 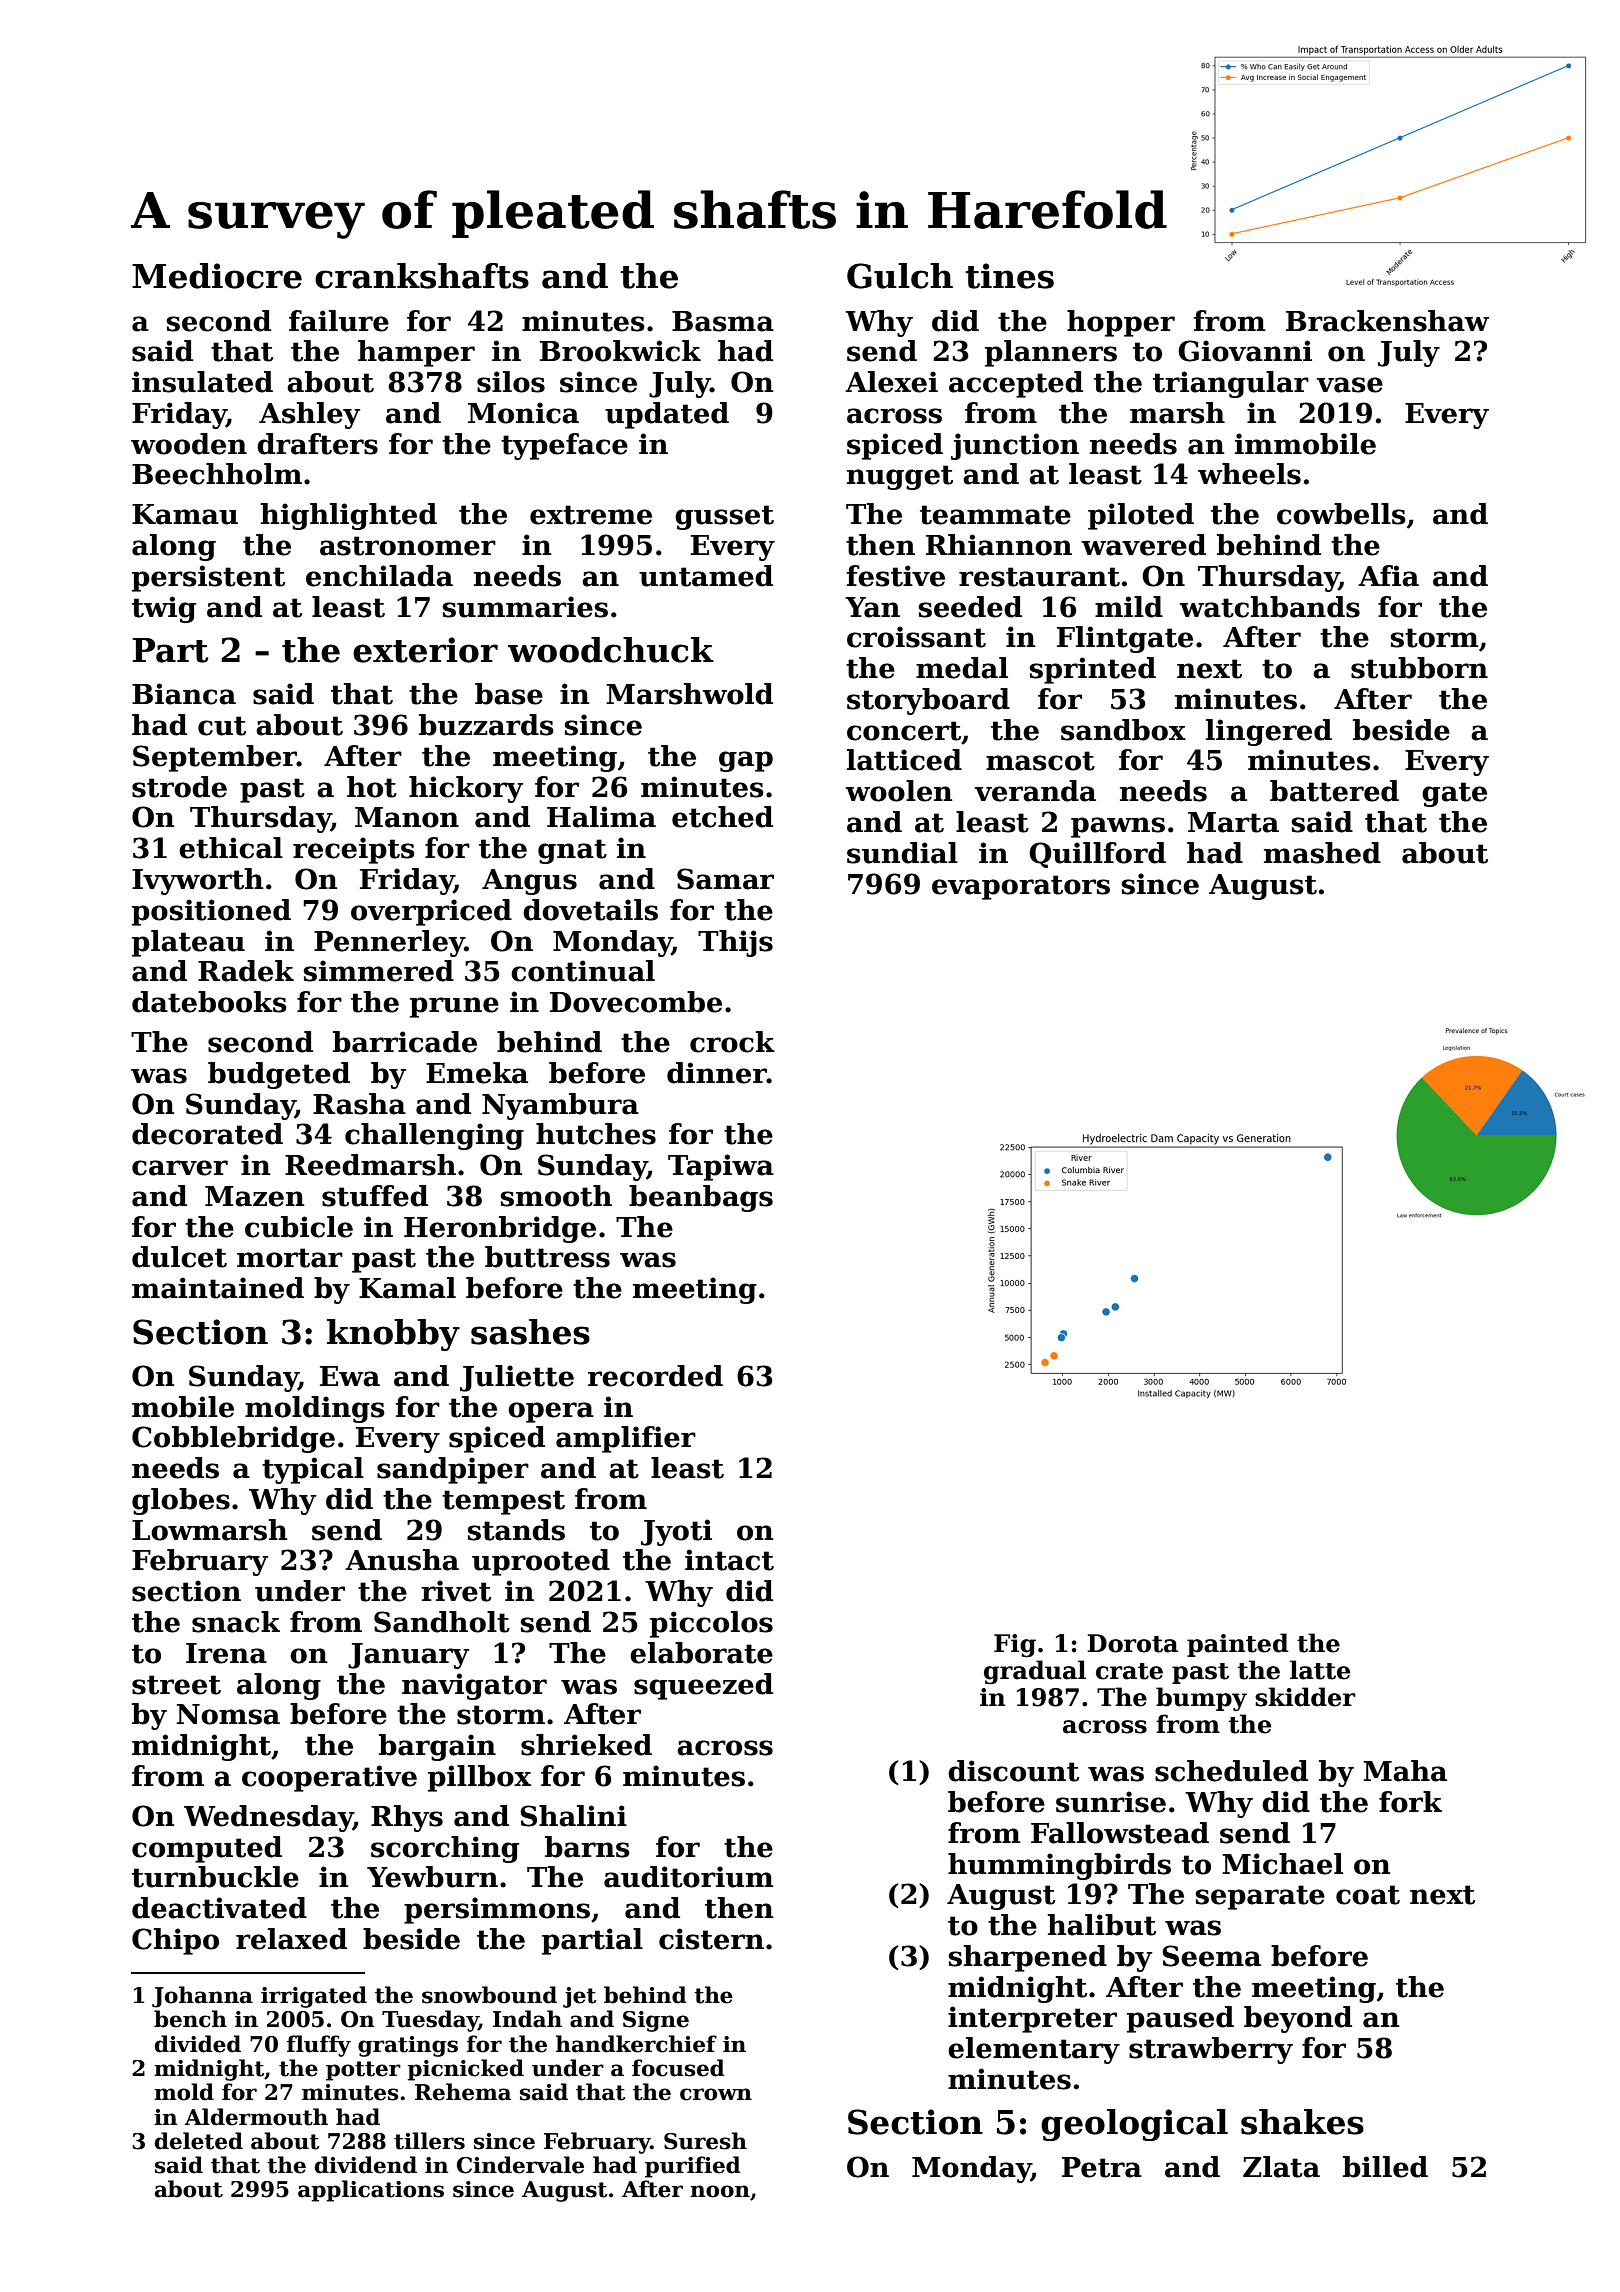 I want to click on lingered, so click(x=1269, y=732).
